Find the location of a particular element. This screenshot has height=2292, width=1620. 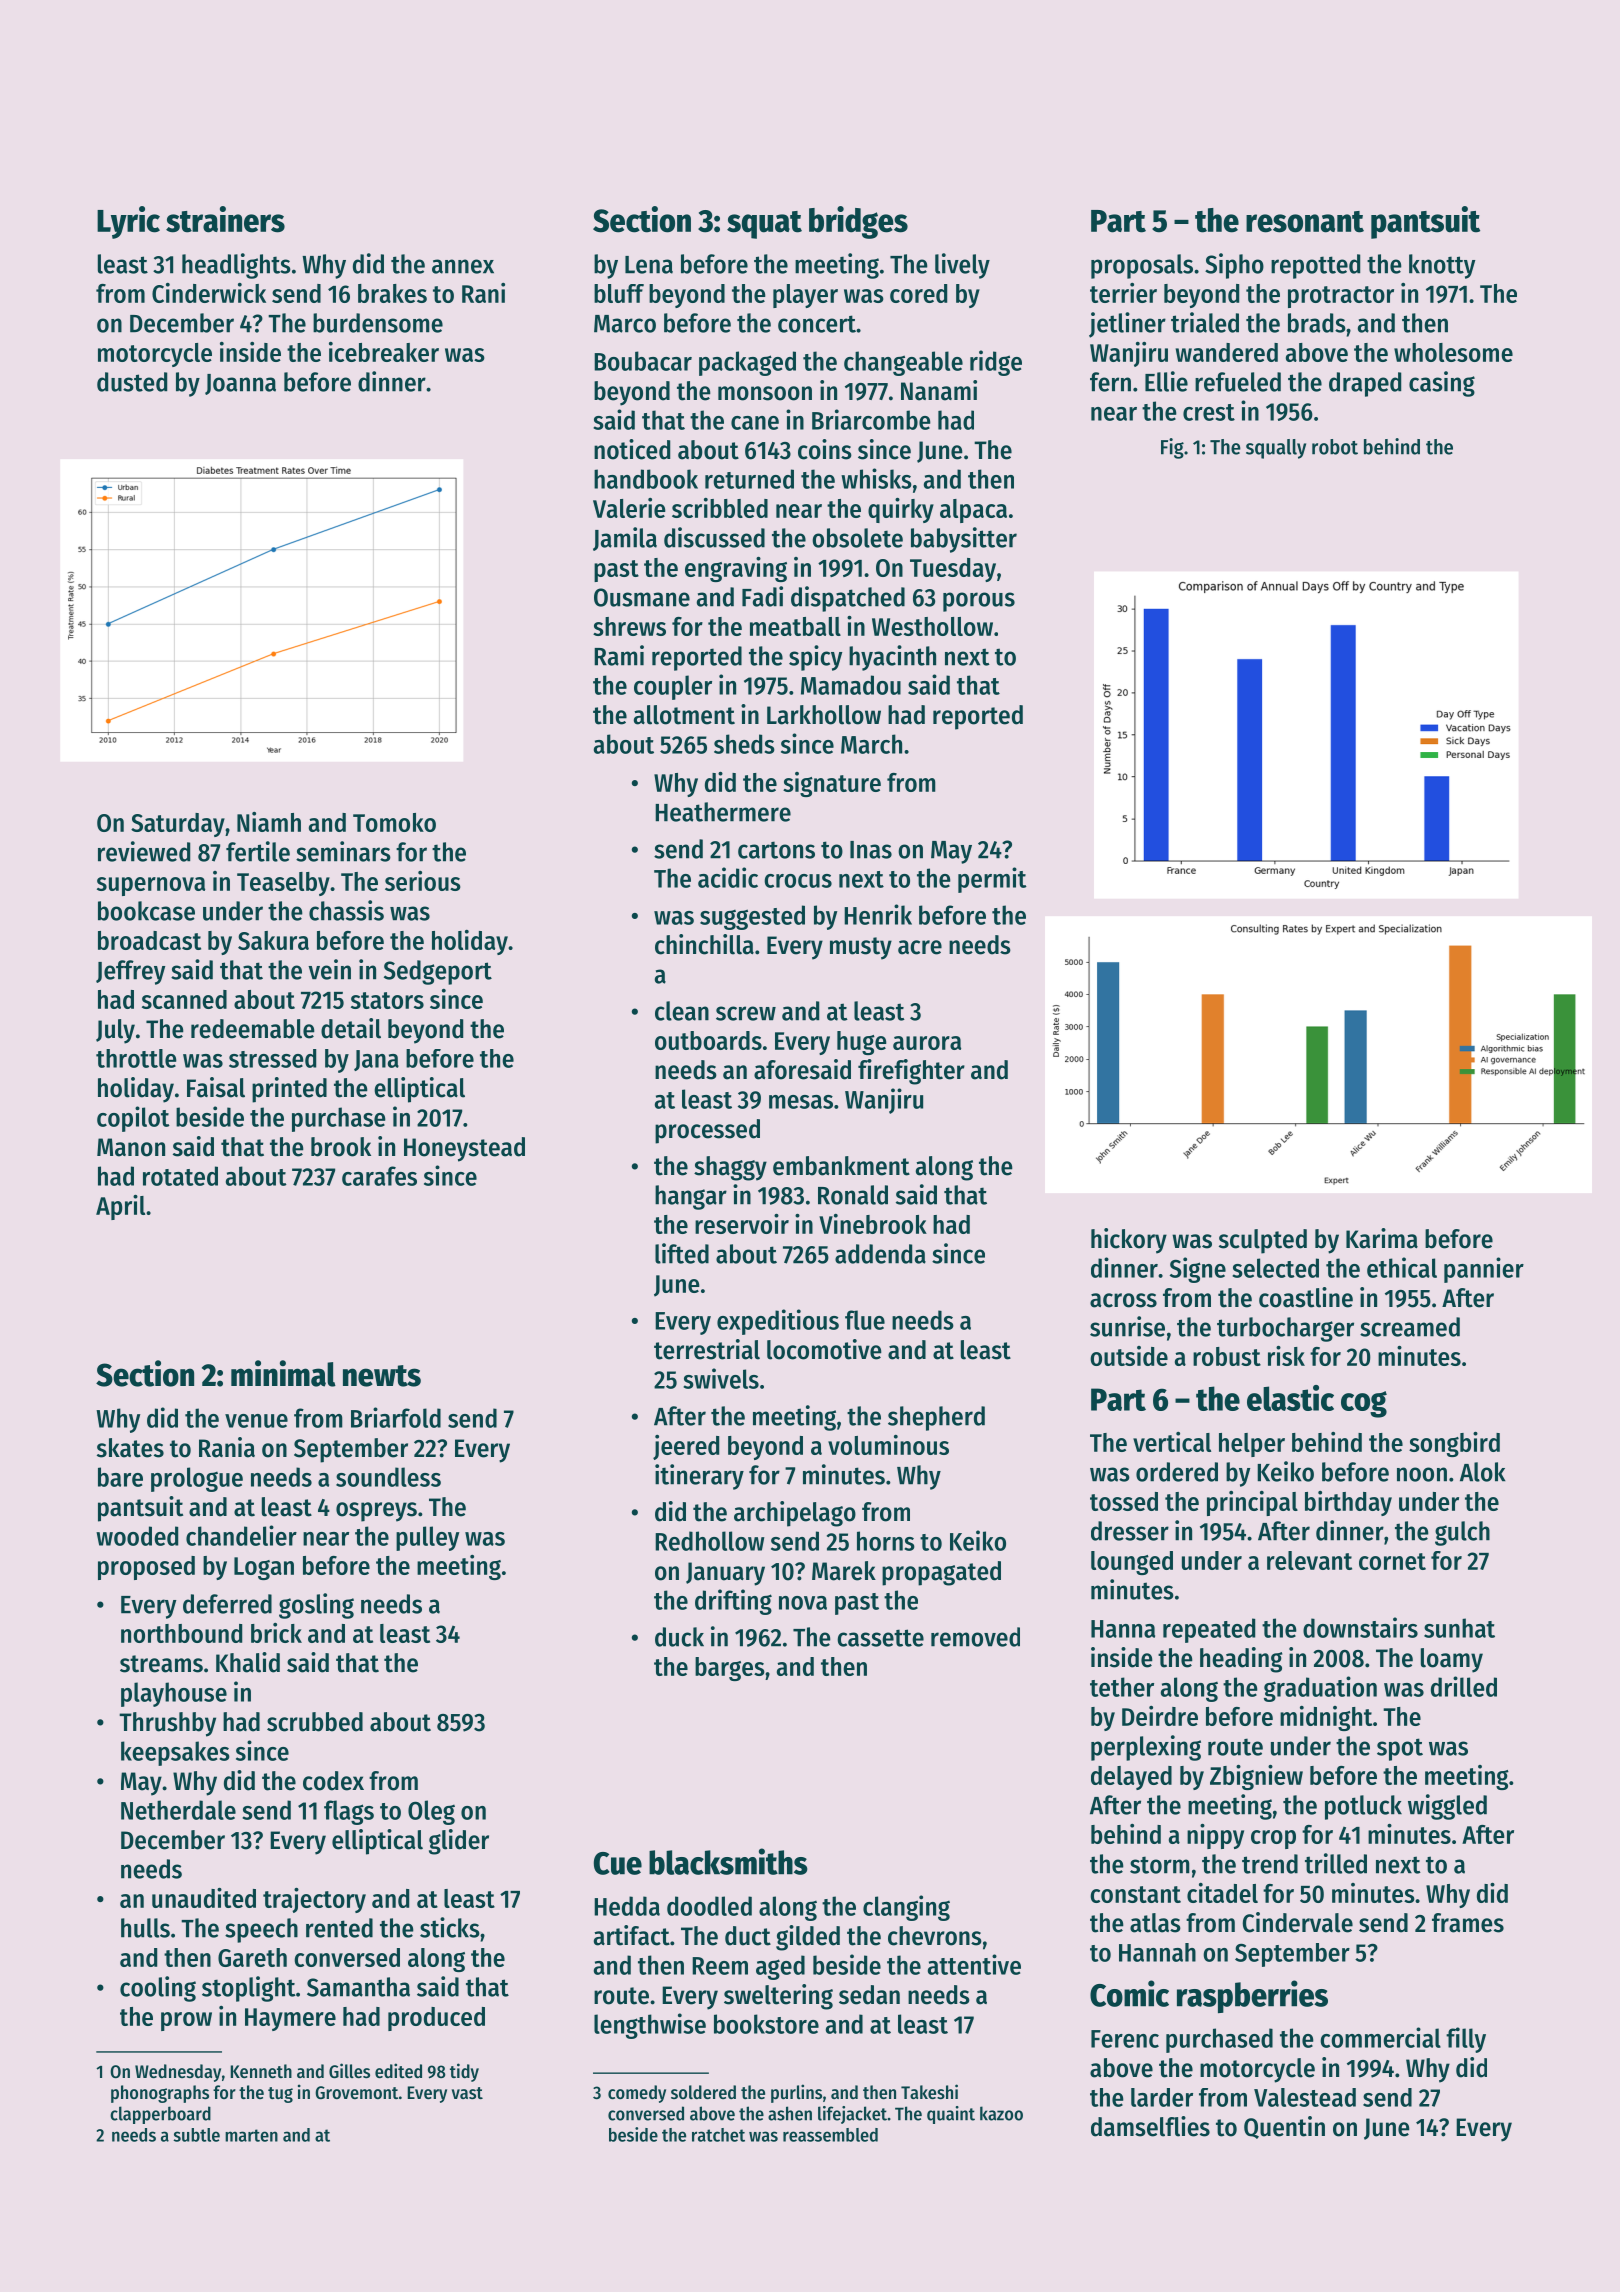

tossed is located at coordinates (1124, 1501).
